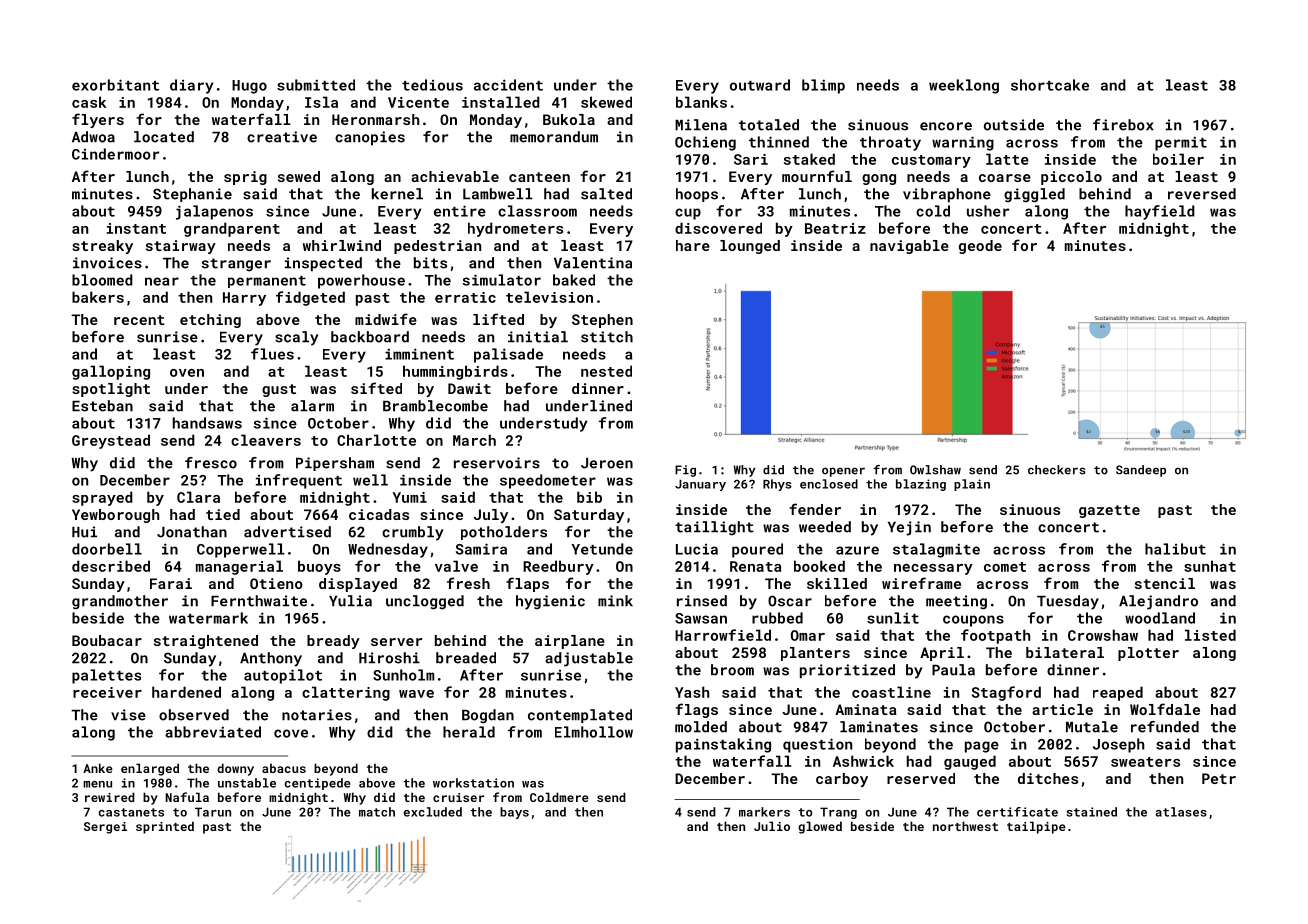 Image resolution: width=1308 pixels, height=924 pixels. Describe the element at coordinates (980, 247) in the page. I see `geode` at that location.
